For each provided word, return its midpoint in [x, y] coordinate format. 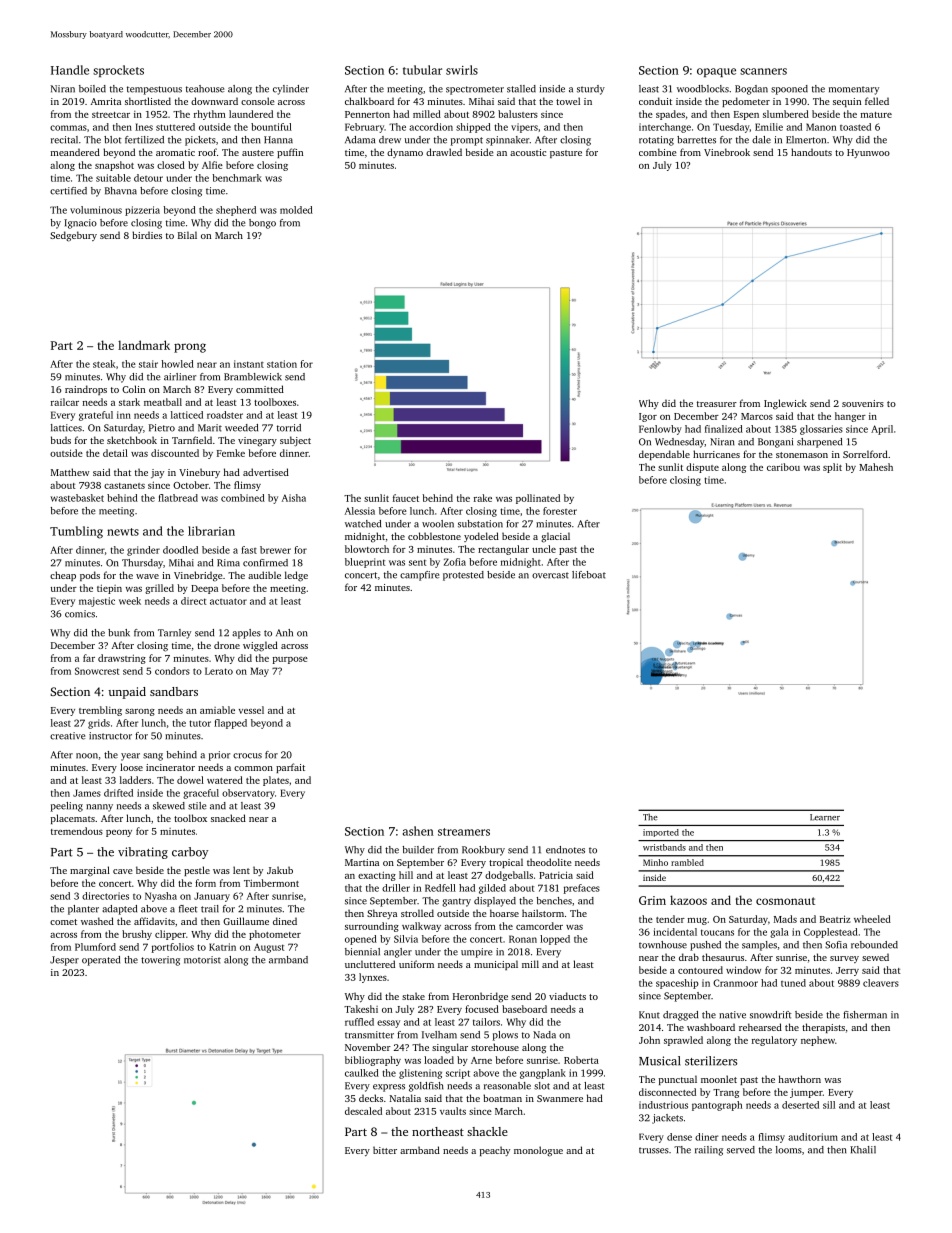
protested [463, 576]
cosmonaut [785, 901]
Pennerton [367, 114]
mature [876, 115]
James [87, 793]
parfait [290, 768]
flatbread [178, 498]
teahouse [205, 89]
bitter [385, 1150]
